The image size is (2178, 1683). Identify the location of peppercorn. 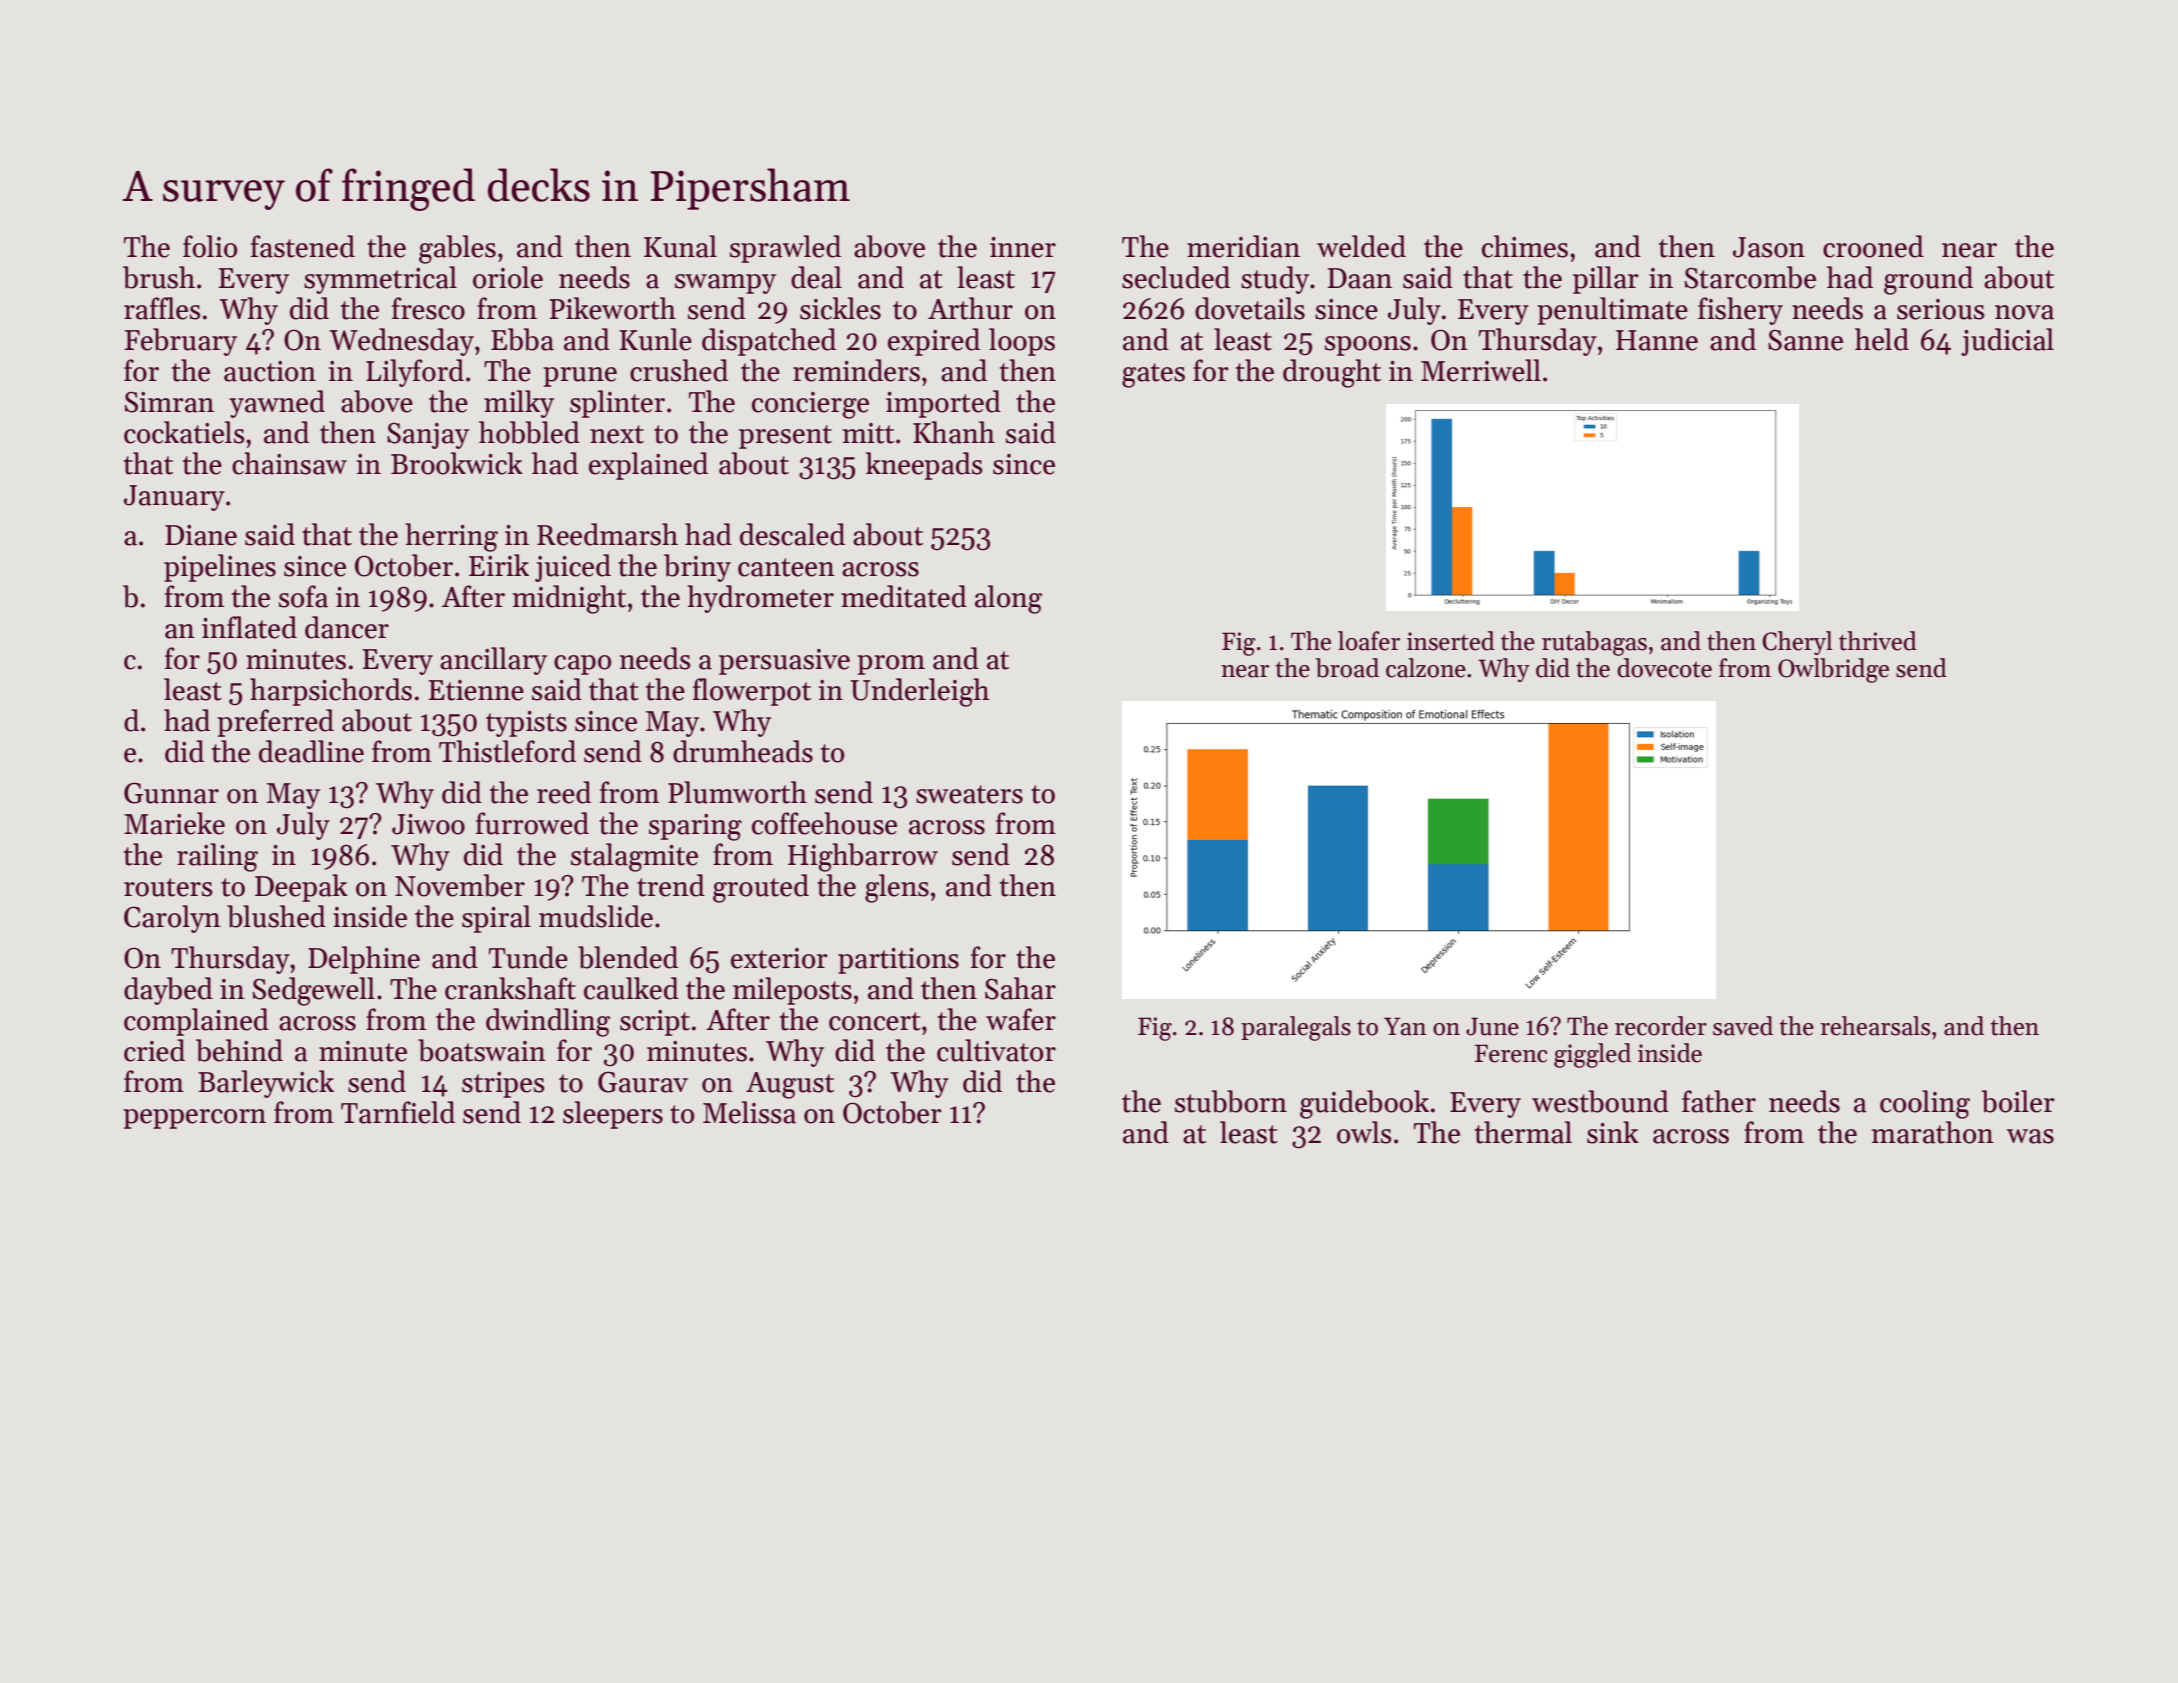
(194, 1119).
